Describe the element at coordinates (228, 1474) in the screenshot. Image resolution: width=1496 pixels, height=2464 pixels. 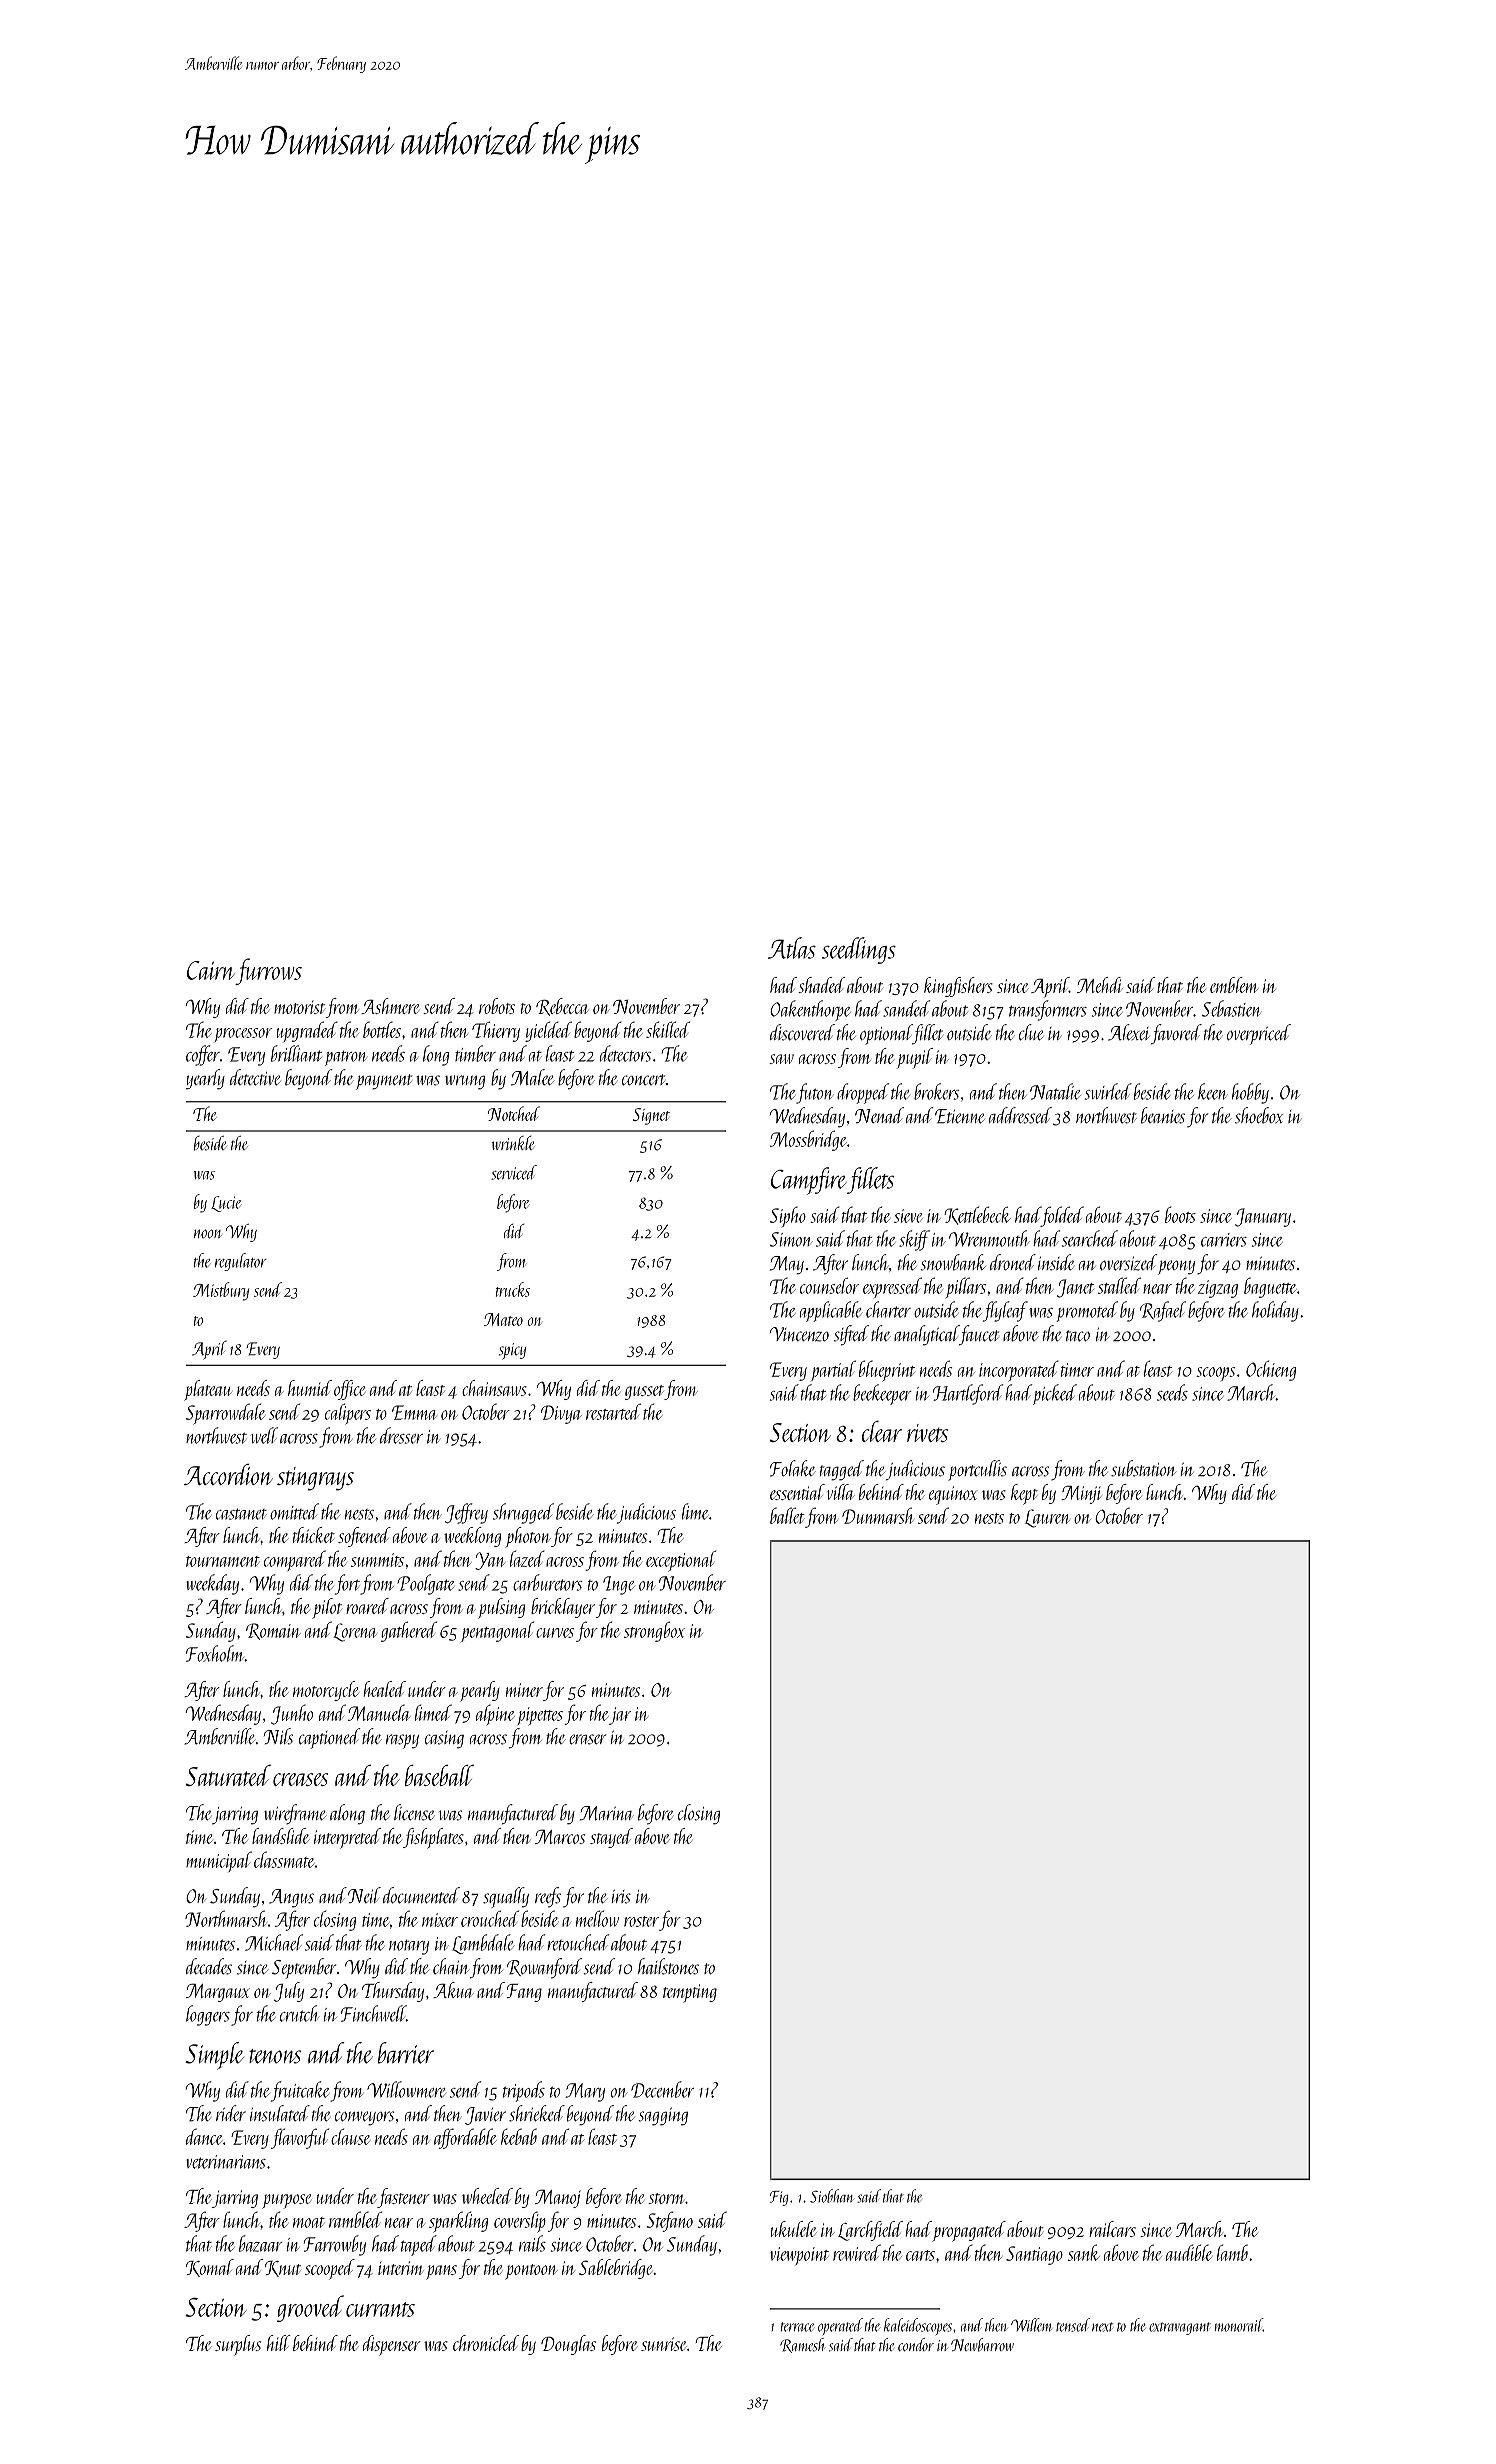
I see `Accordion` at that location.
